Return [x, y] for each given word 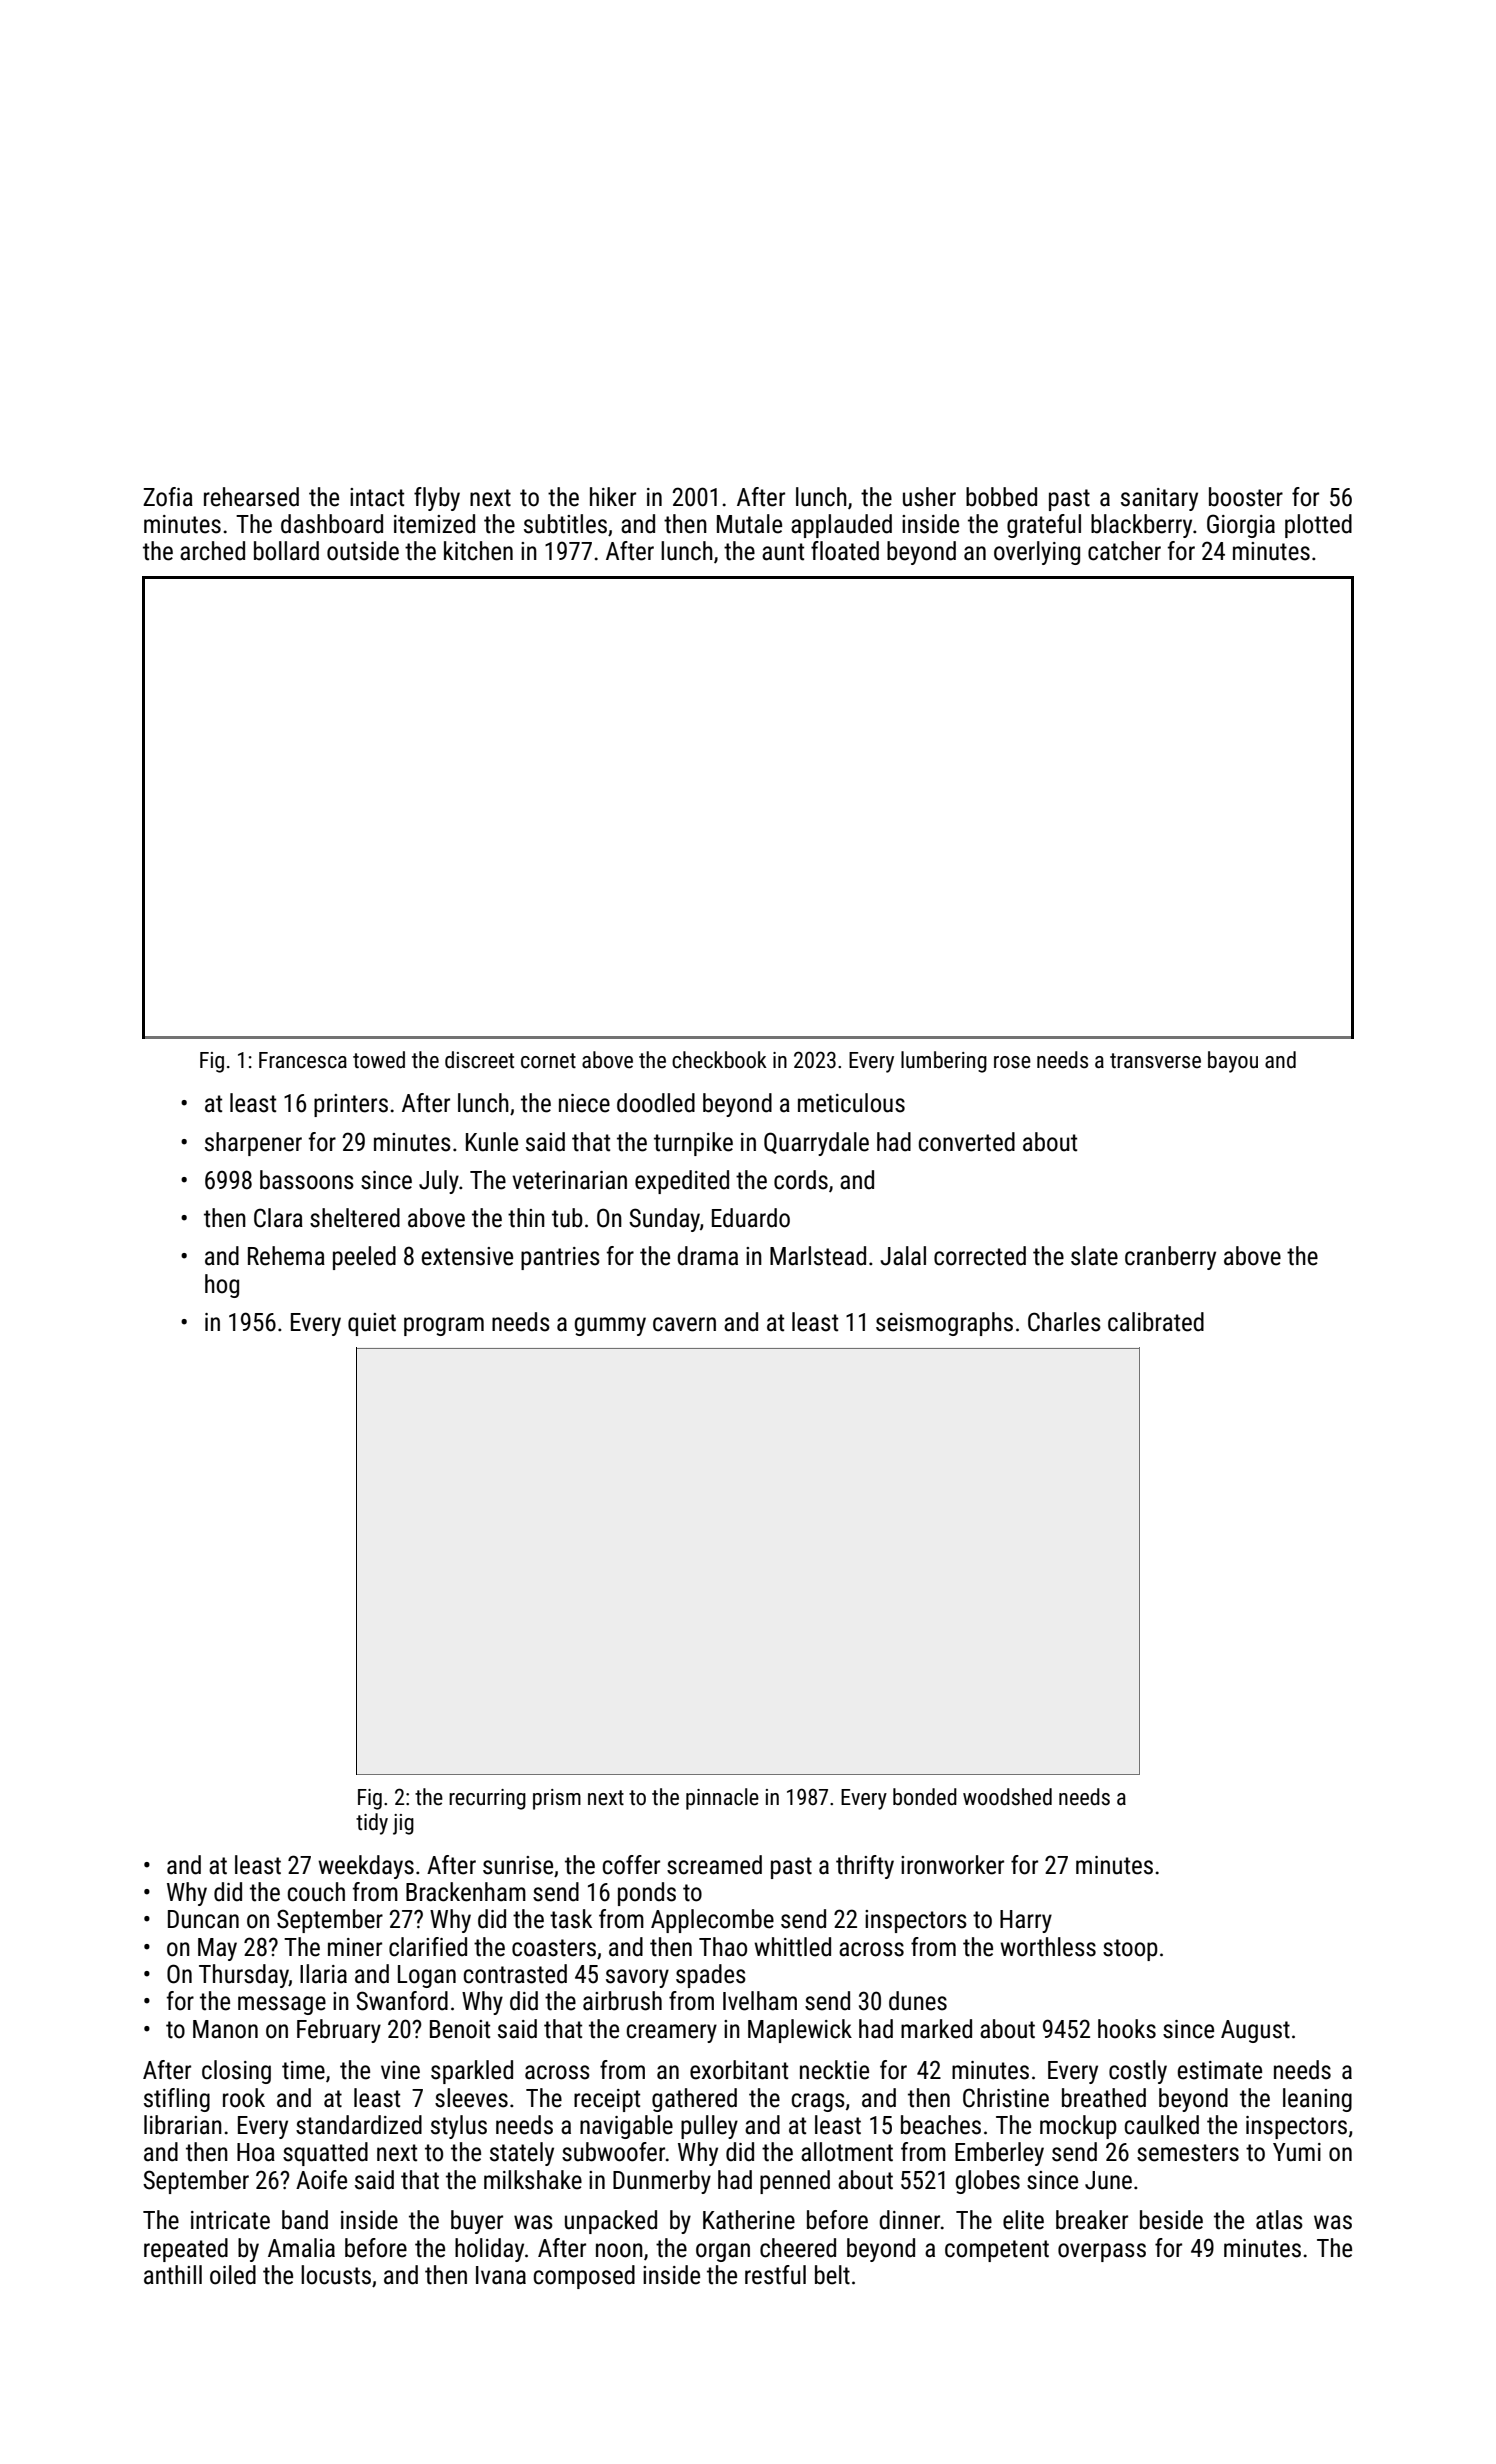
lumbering [944, 1062]
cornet [548, 1061]
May [217, 1949]
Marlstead [818, 1256]
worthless [1048, 1947]
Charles [1064, 1322]
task [571, 1919]
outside [363, 551]
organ [723, 2252]
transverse [1155, 1061]
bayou [1233, 1062]
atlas [1279, 2220]
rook [244, 2098]
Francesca [303, 1060]
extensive [467, 1256]
